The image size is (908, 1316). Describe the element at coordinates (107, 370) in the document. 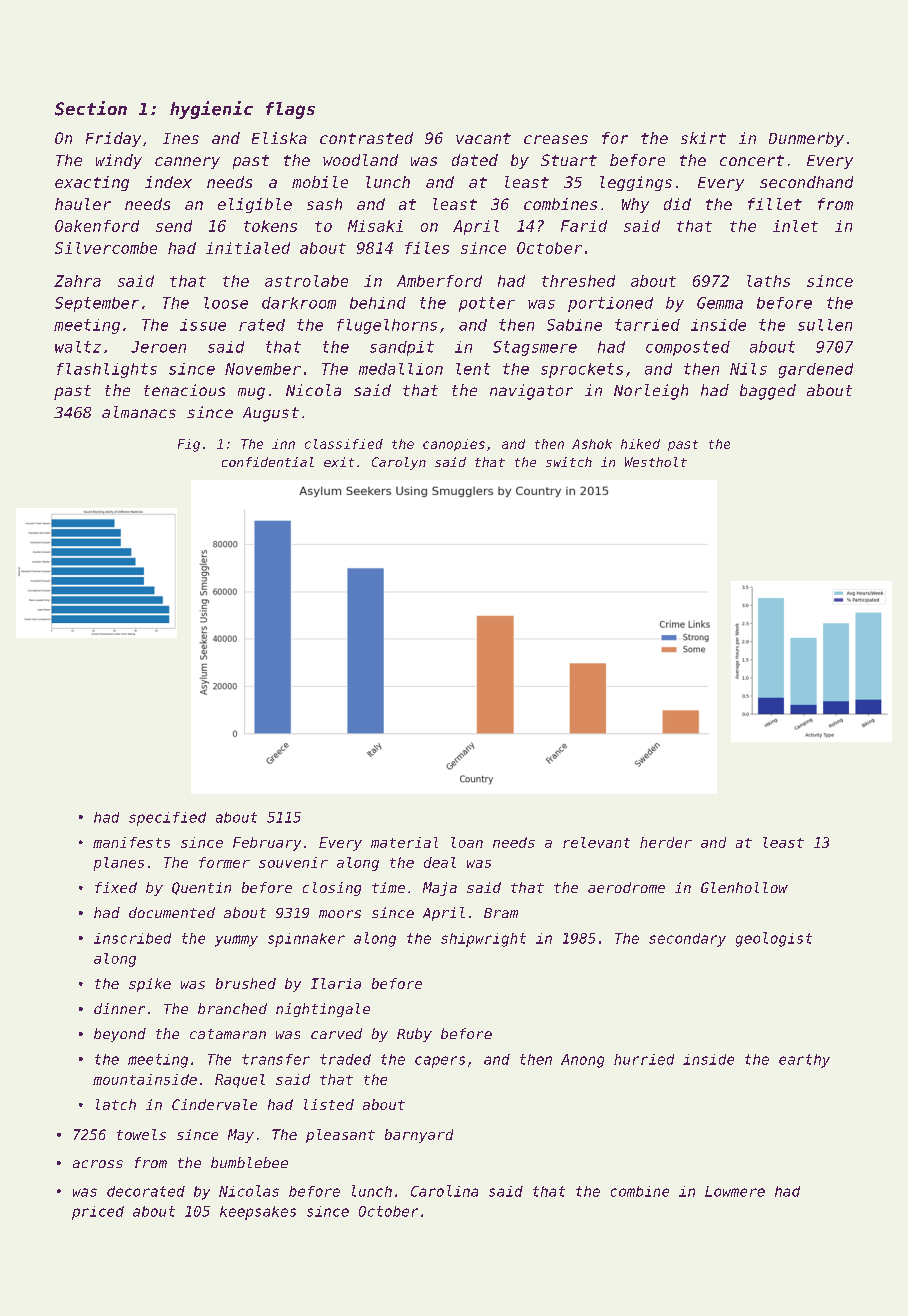

I see `flashlights` at that location.
